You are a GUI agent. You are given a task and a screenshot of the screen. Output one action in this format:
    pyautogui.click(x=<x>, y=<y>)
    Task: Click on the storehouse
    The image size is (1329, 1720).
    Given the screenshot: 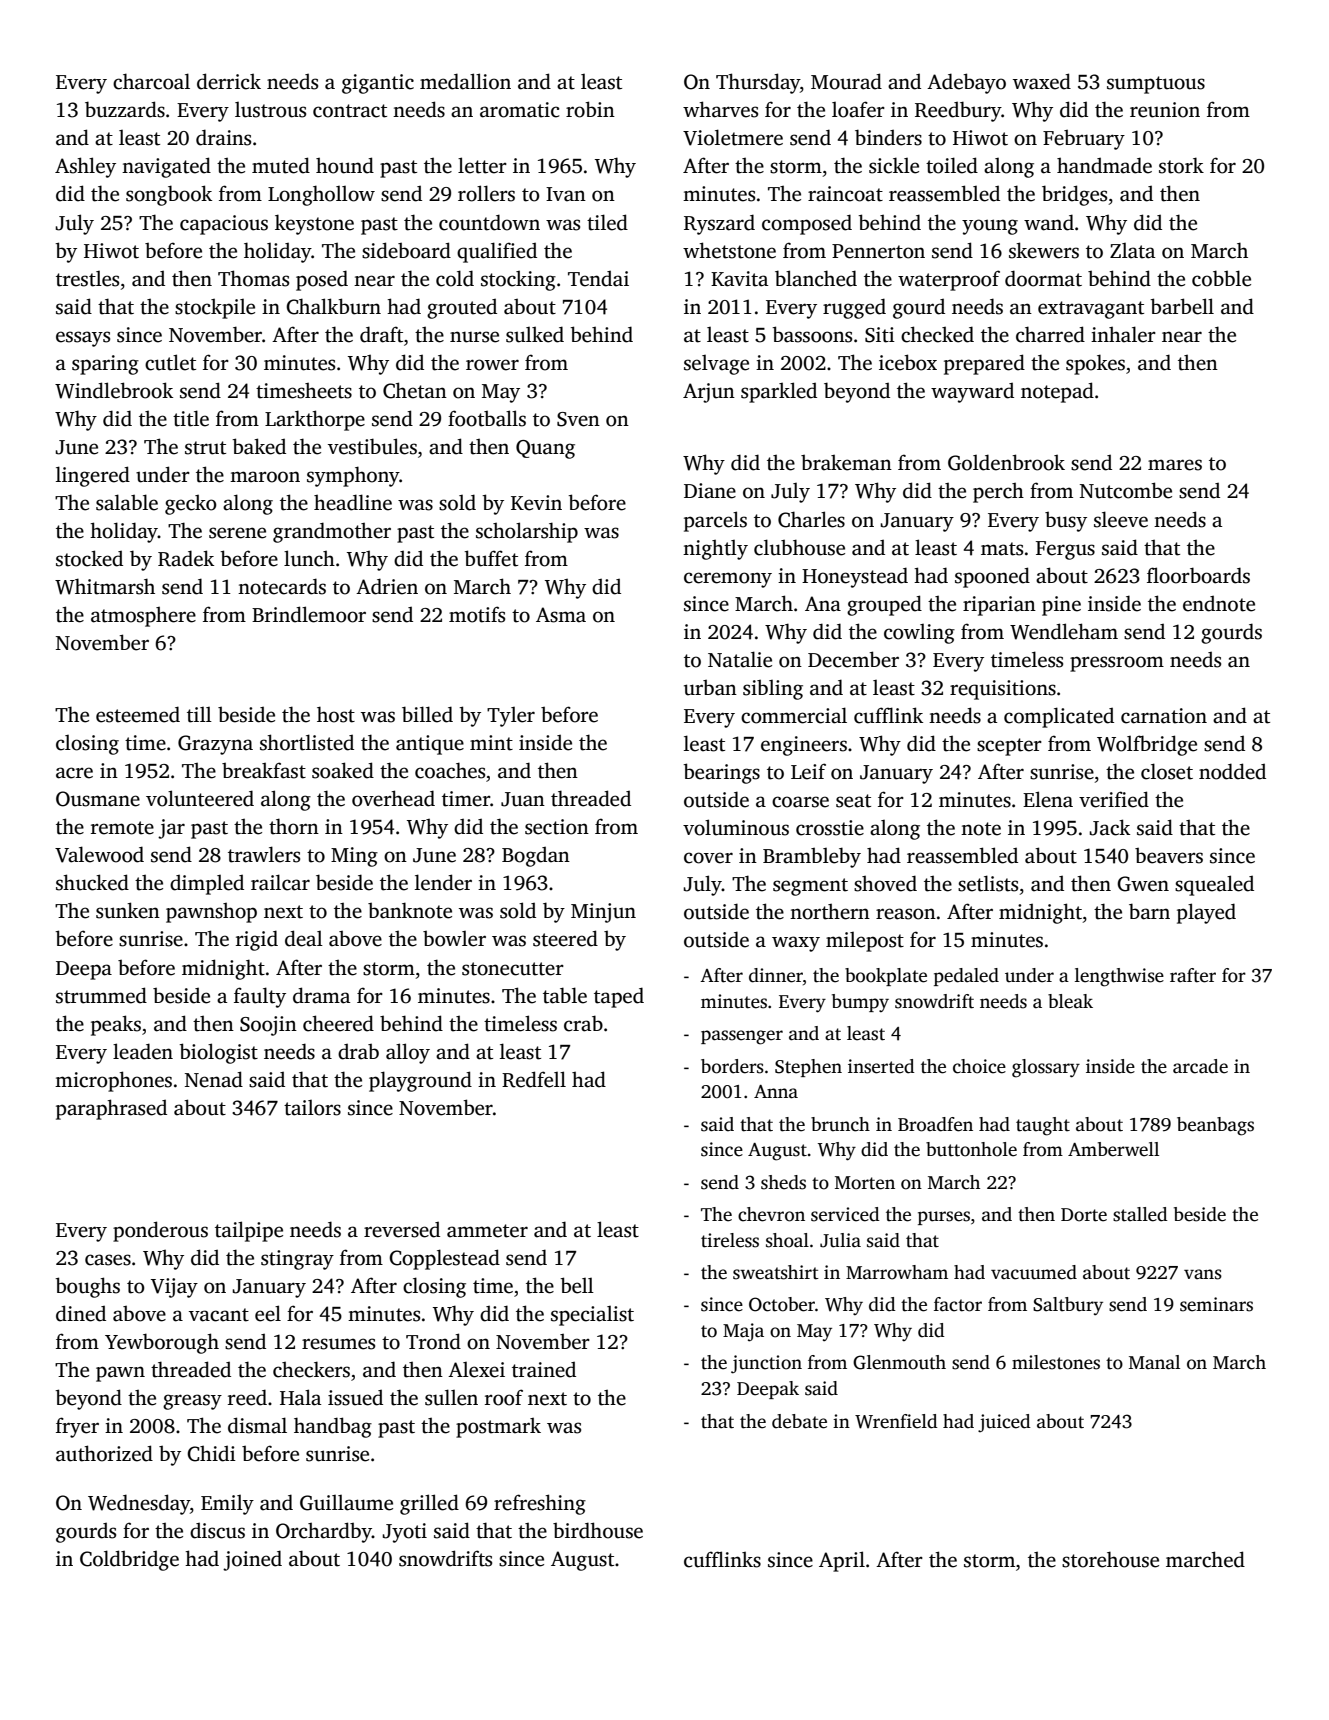 What is the action you would take?
    pyautogui.click(x=1110, y=1559)
